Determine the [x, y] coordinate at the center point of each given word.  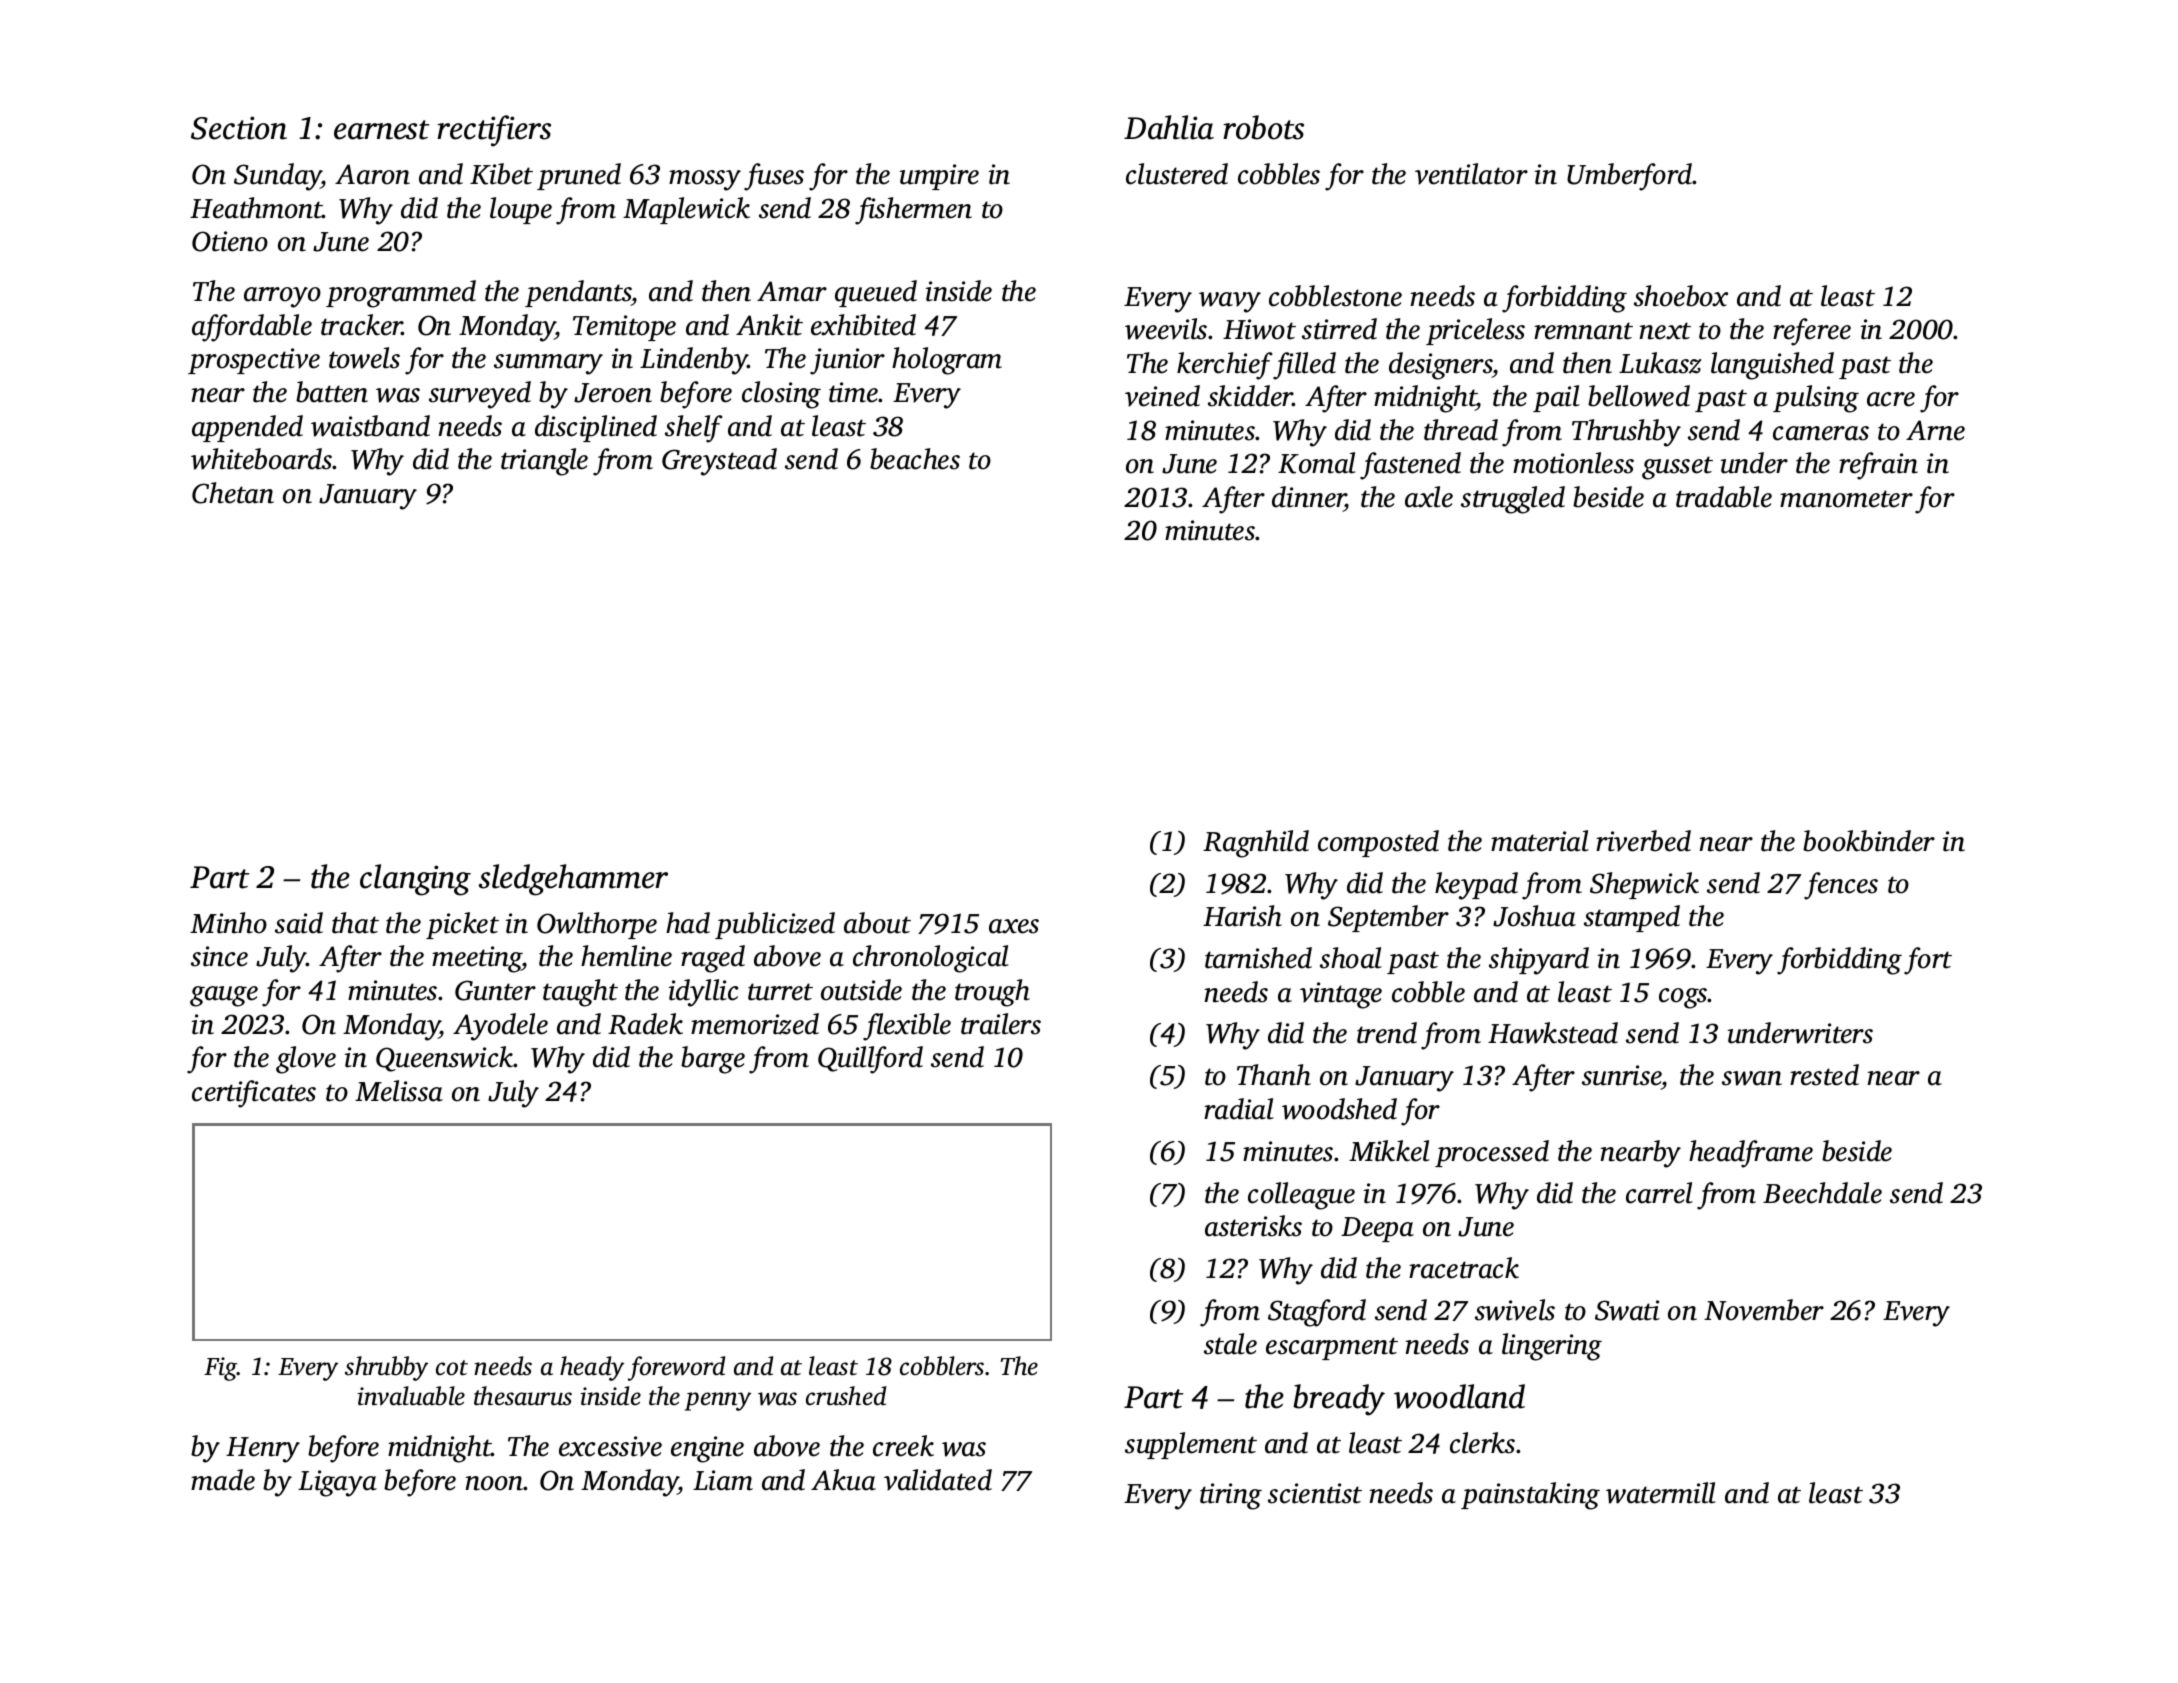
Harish [1242, 916]
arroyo [282, 297]
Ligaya [337, 1483]
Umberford [1630, 177]
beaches [915, 459]
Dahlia [1169, 127]
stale [1230, 1344]
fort [1928, 961]
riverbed [1643, 841]
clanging [415, 880]
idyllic [703, 993]
